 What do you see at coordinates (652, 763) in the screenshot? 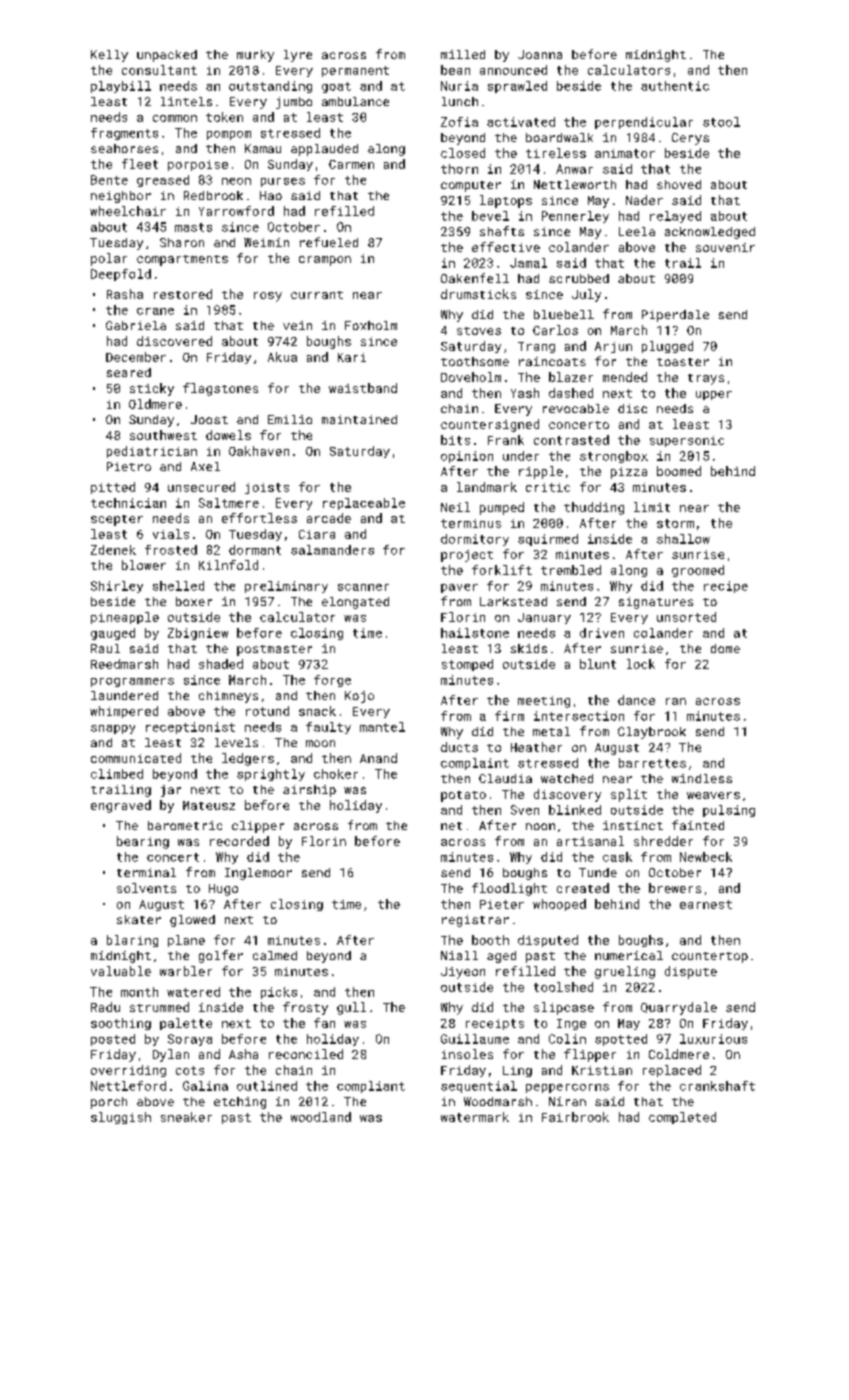
I see `barrettes` at bounding box center [652, 763].
